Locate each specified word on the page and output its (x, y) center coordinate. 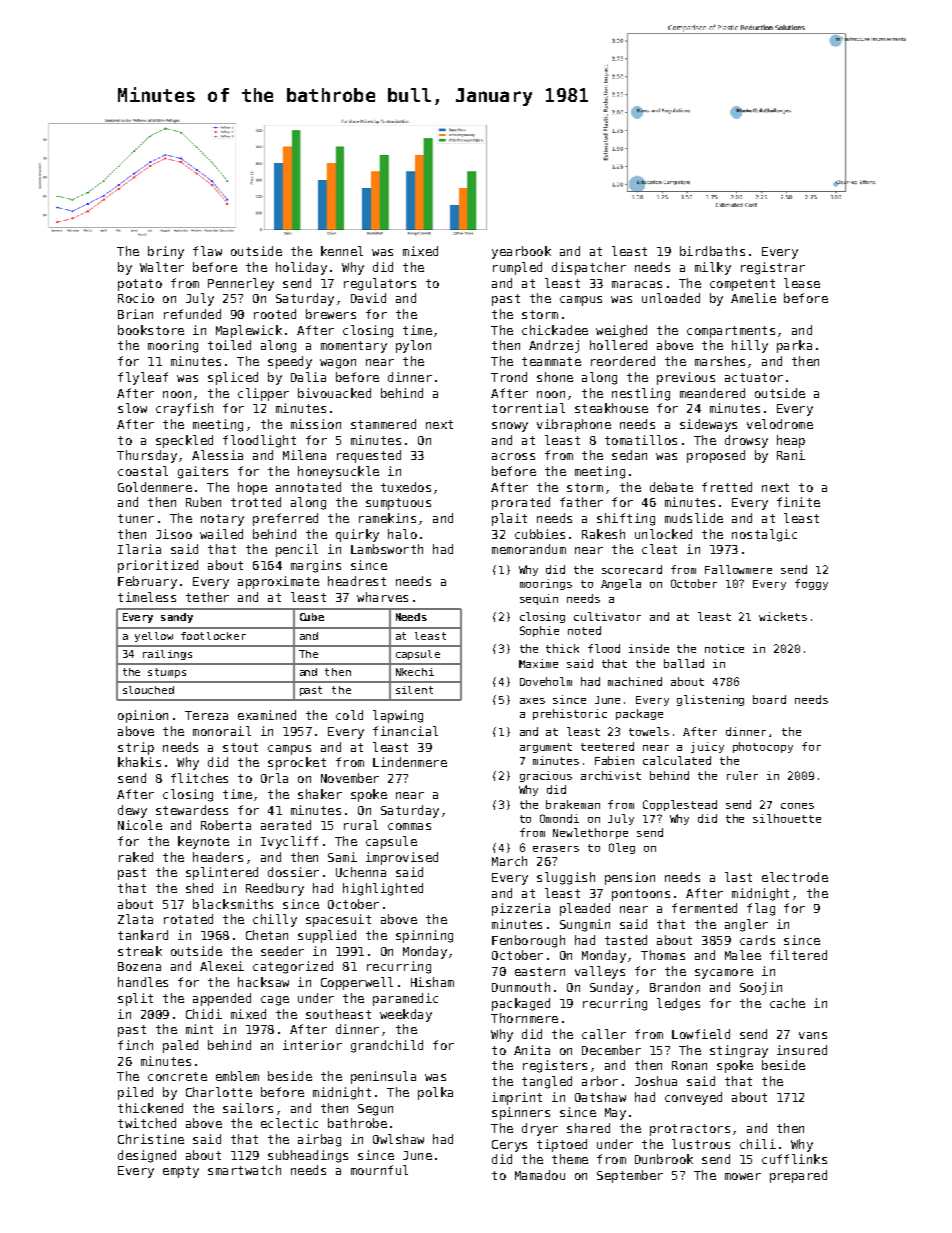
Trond (509, 377)
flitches (199, 778)
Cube (312, 617)
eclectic (289, 1123)
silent (414, 690)
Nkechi (415, 672)
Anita (532, 1050)
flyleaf (143, 378)
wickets (783, 616)
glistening (710, 700)
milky (713, 268)
